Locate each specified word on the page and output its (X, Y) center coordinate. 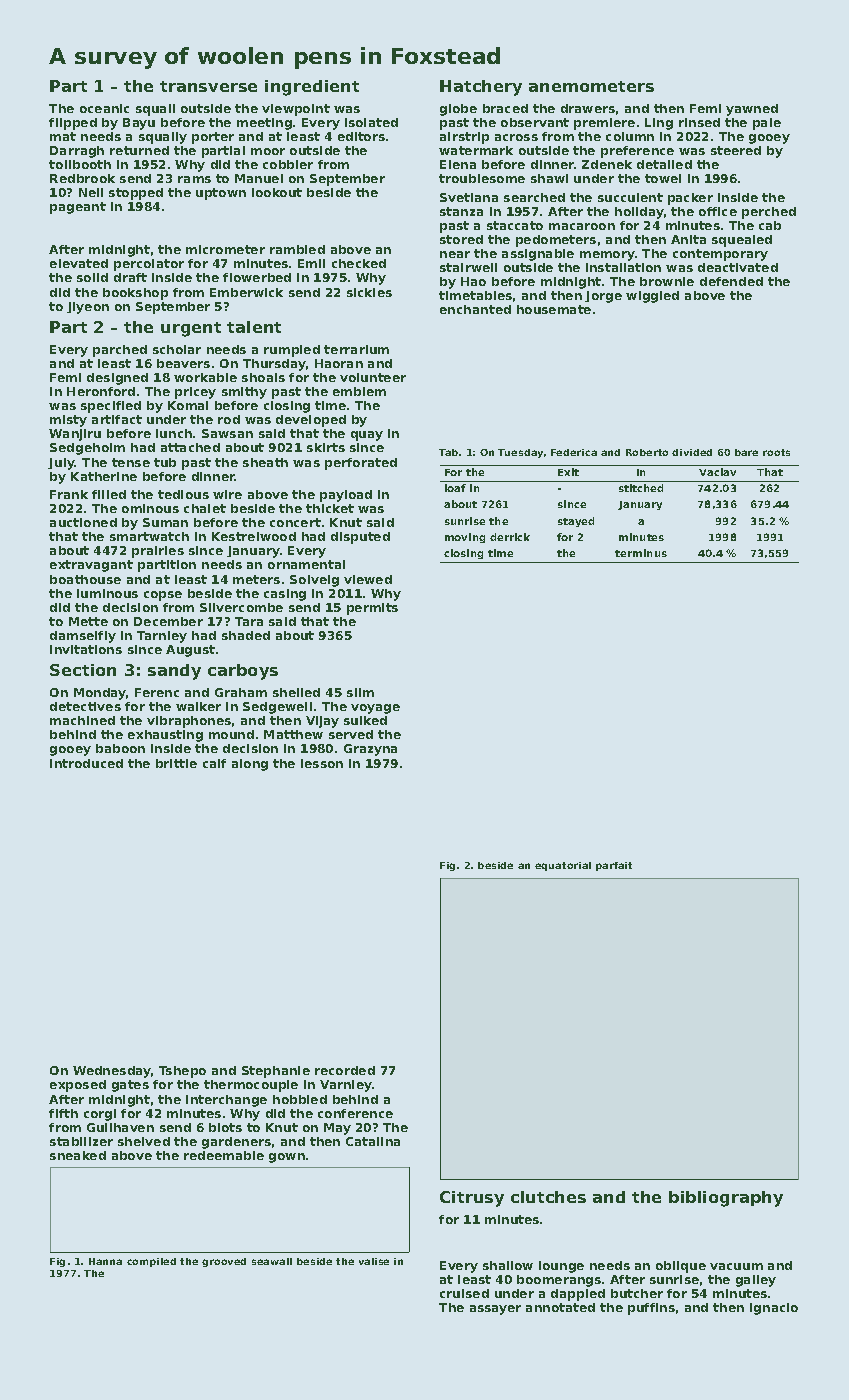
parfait (614, 866)
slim (360, 692)
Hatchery (481, 88)
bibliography (726, 1199)
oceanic (104, 108)
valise (374, 1261)
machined (82, 720)
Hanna (105, 1261)
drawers (588, 108)
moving (465, 538)
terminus (641, 553)
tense (131, 462)
